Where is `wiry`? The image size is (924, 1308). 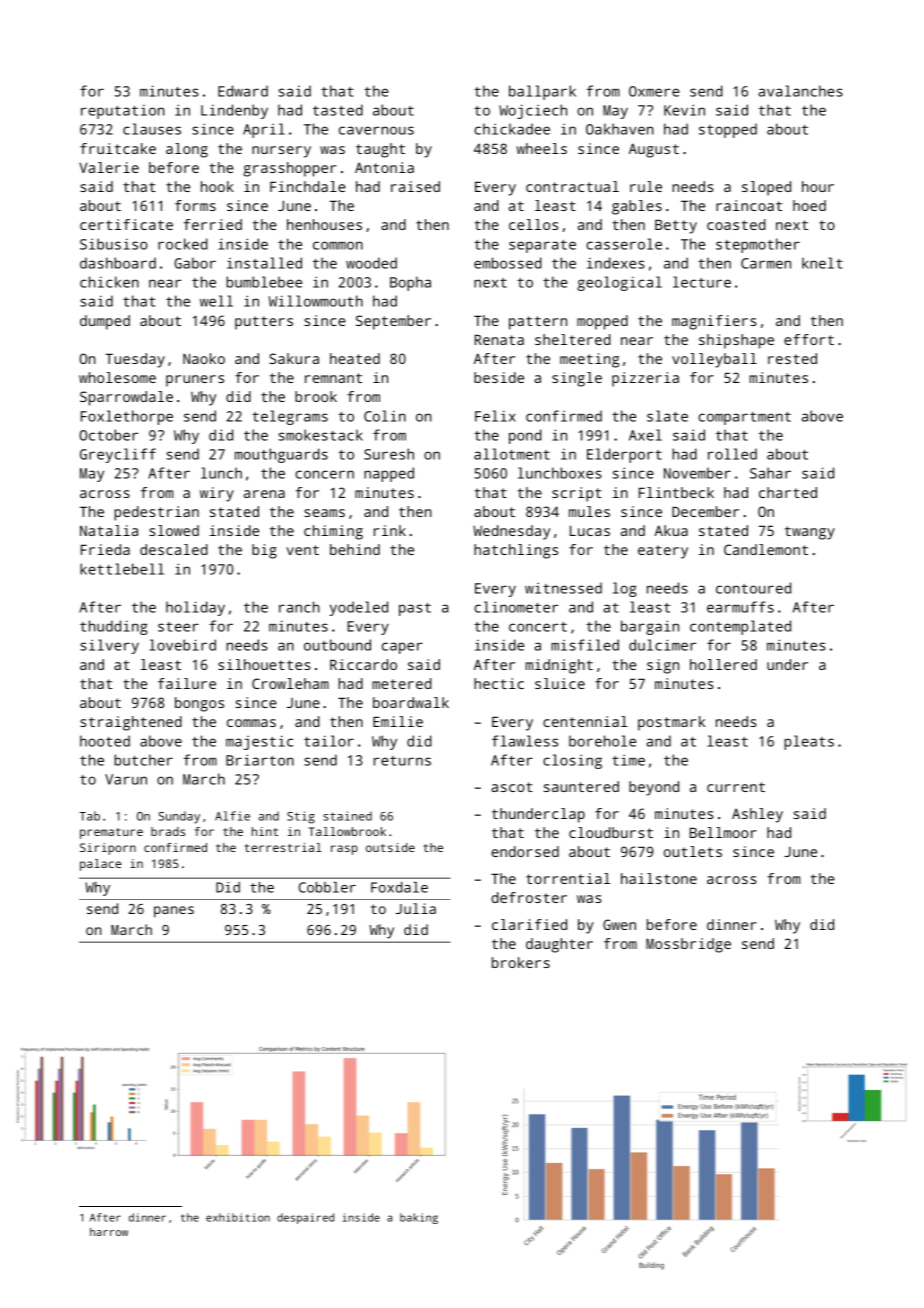 wiry is located at coordinates (217, 494).
